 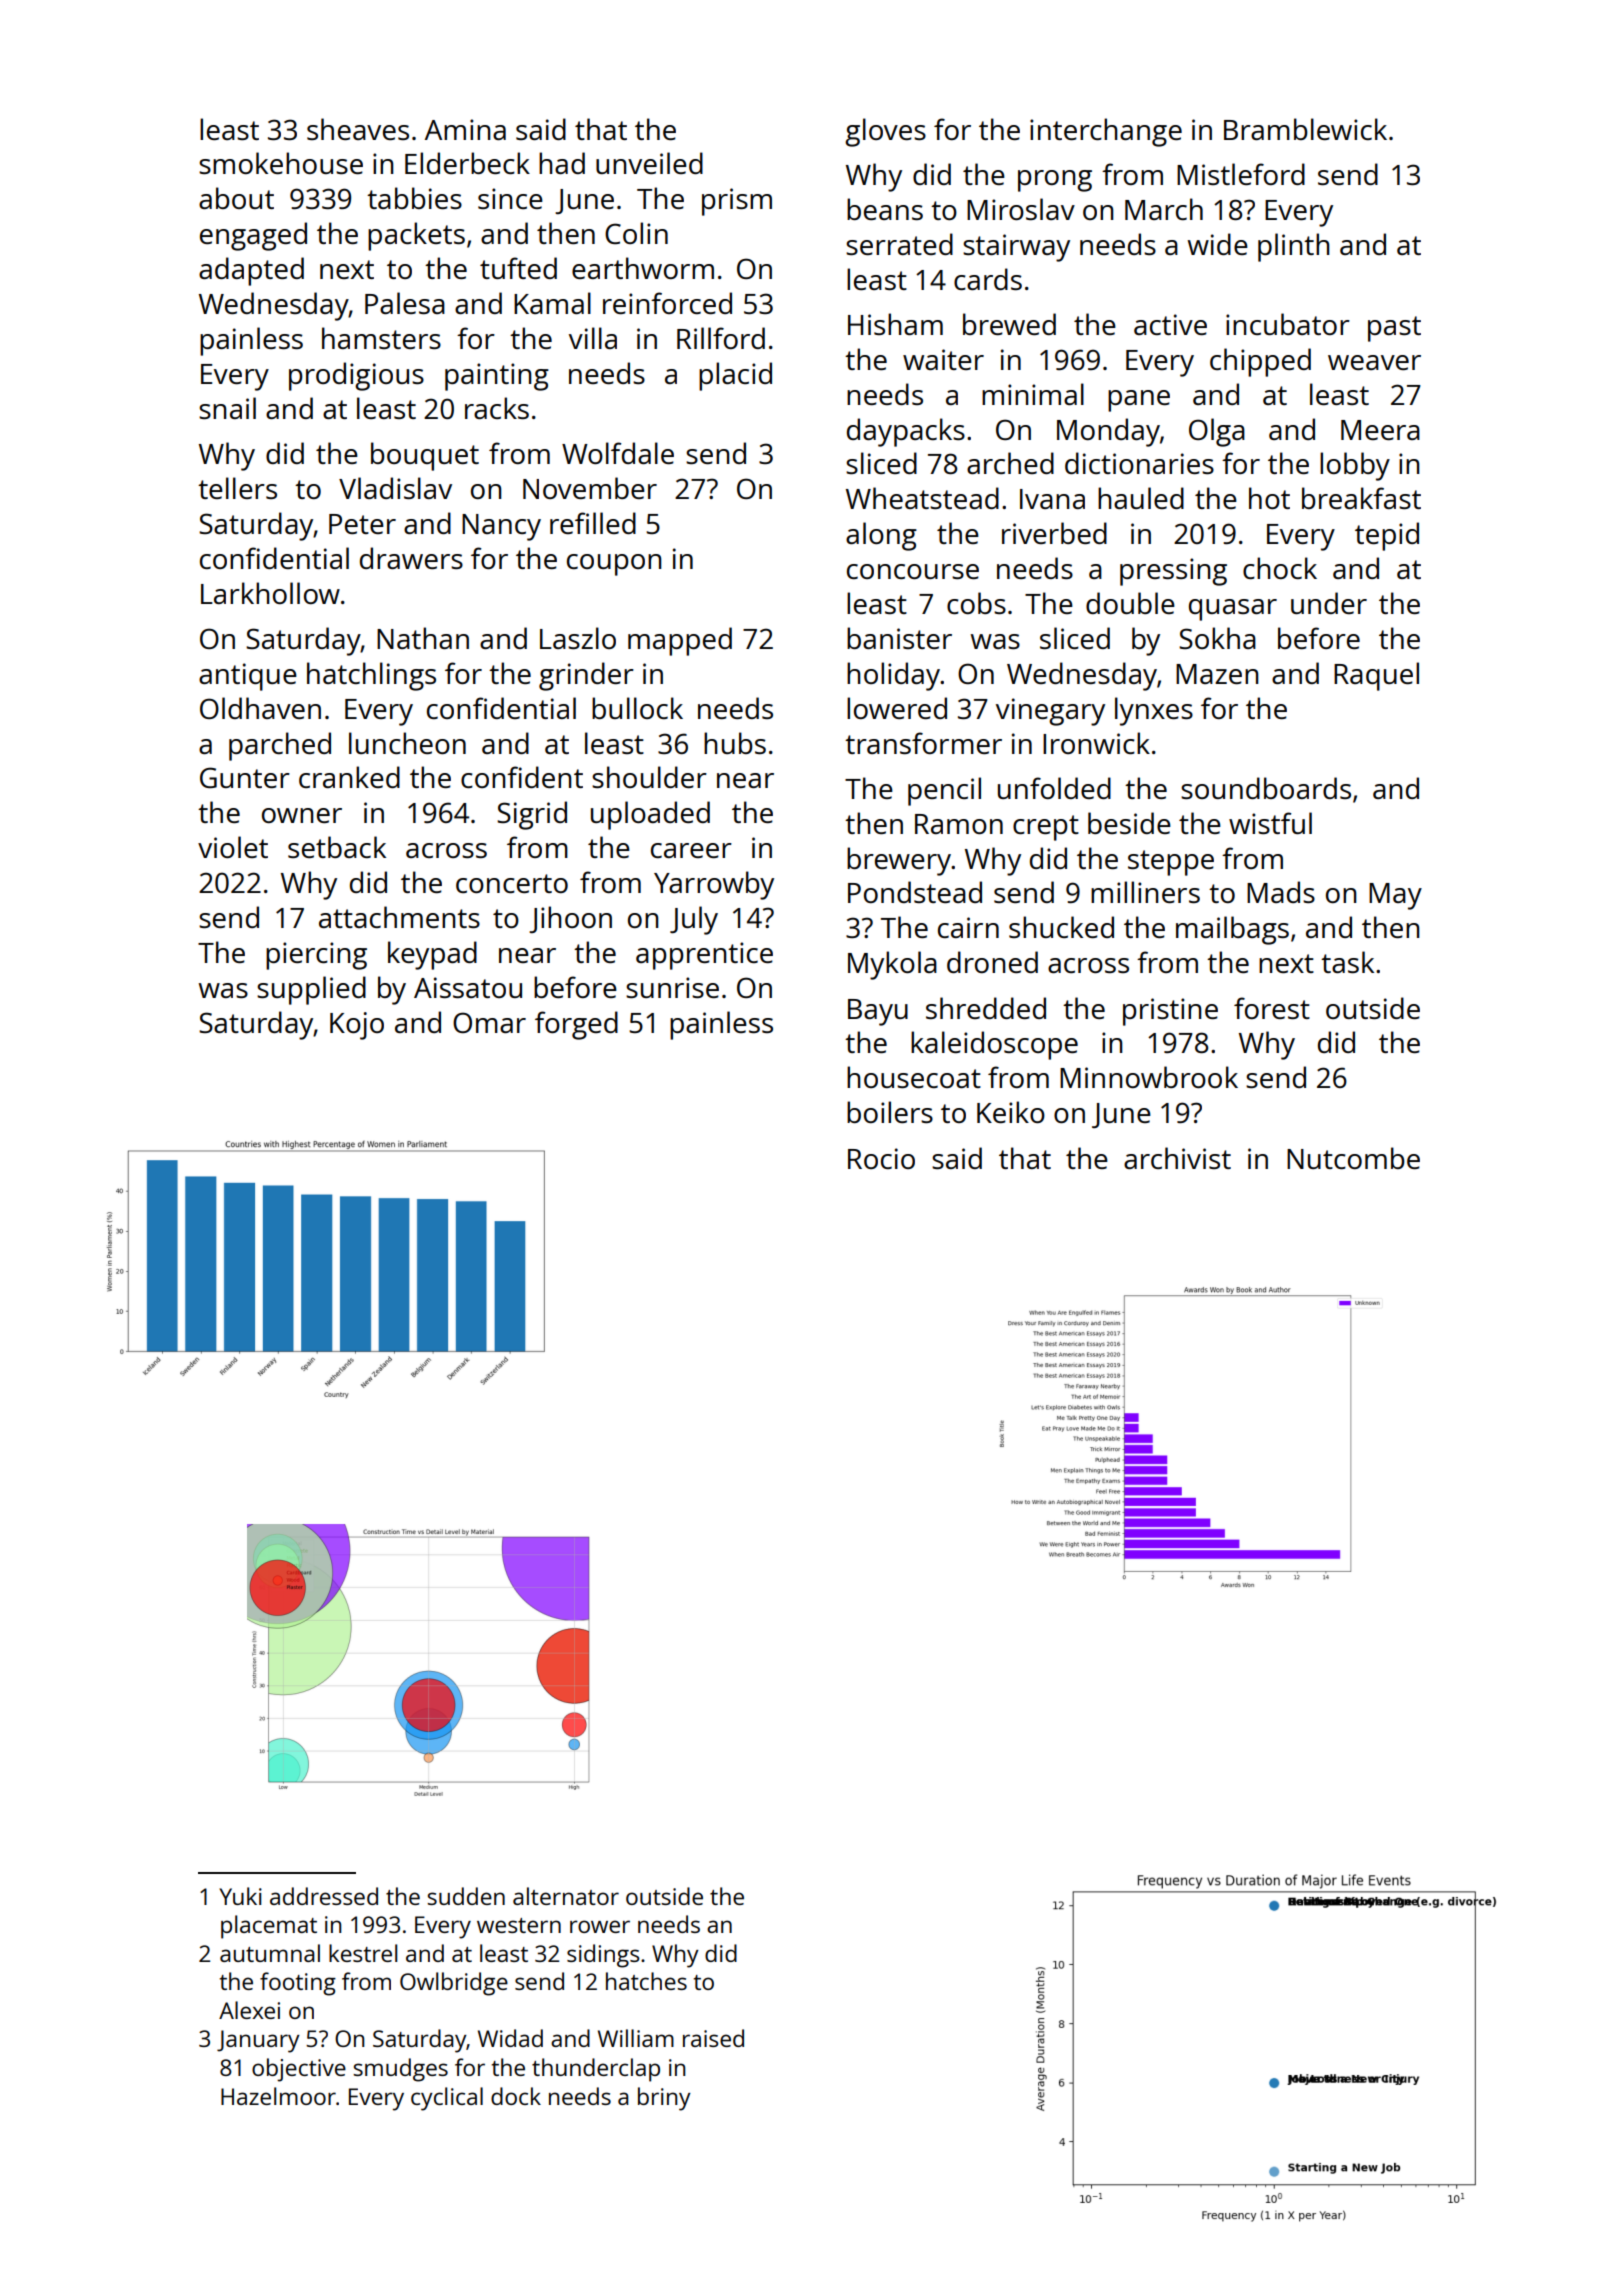 I want to click on Rocio, so click(x=881, y=1158).
